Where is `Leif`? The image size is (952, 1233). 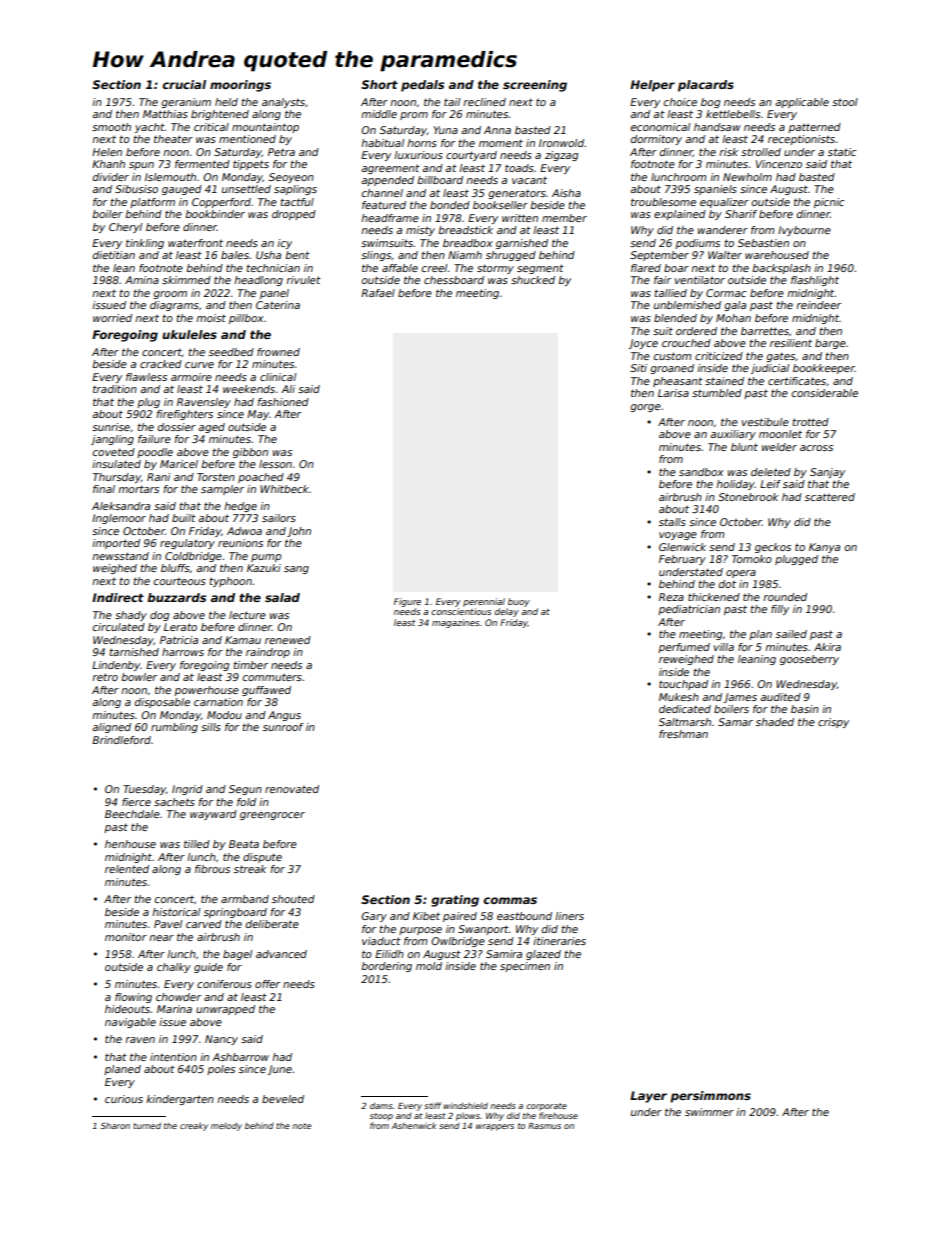
Leif is located at coordinates (770, 484).
